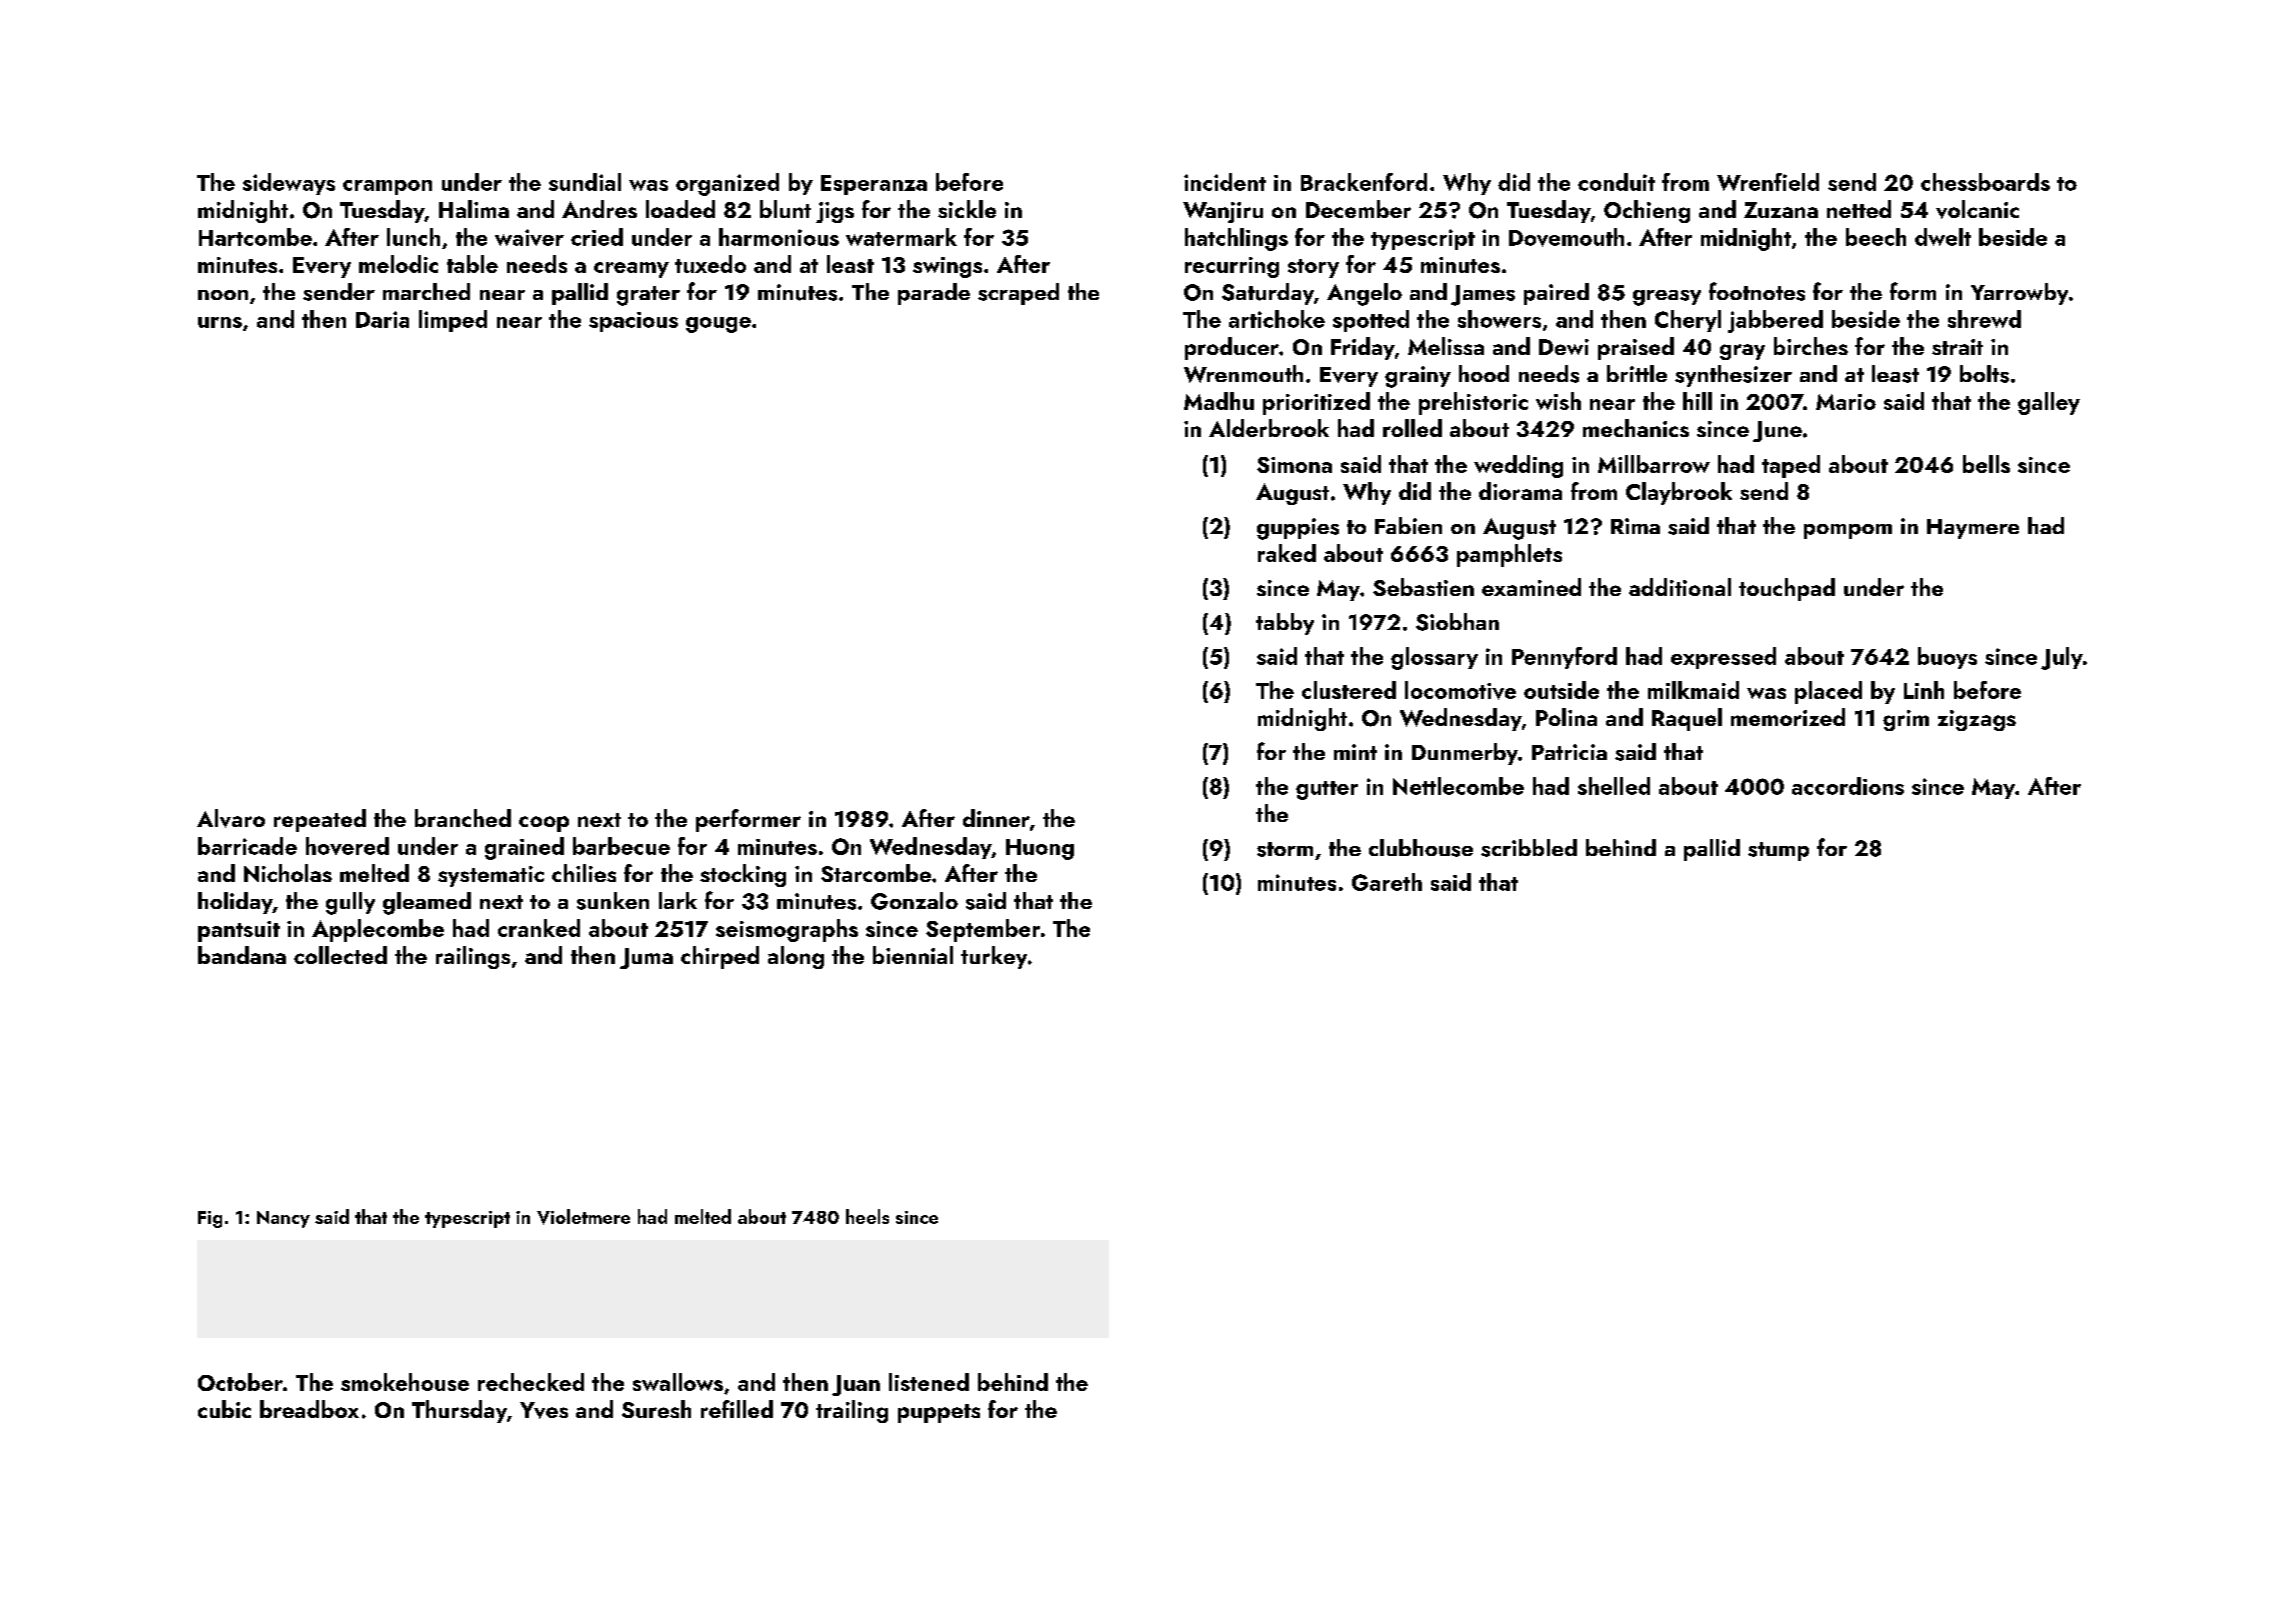 Image resolution: width=2292 pixels, height=1620 pixels. What do you see at coordinates (220, 322) in the screenshot?
I see `urns` at bounding box center [220, 322].
